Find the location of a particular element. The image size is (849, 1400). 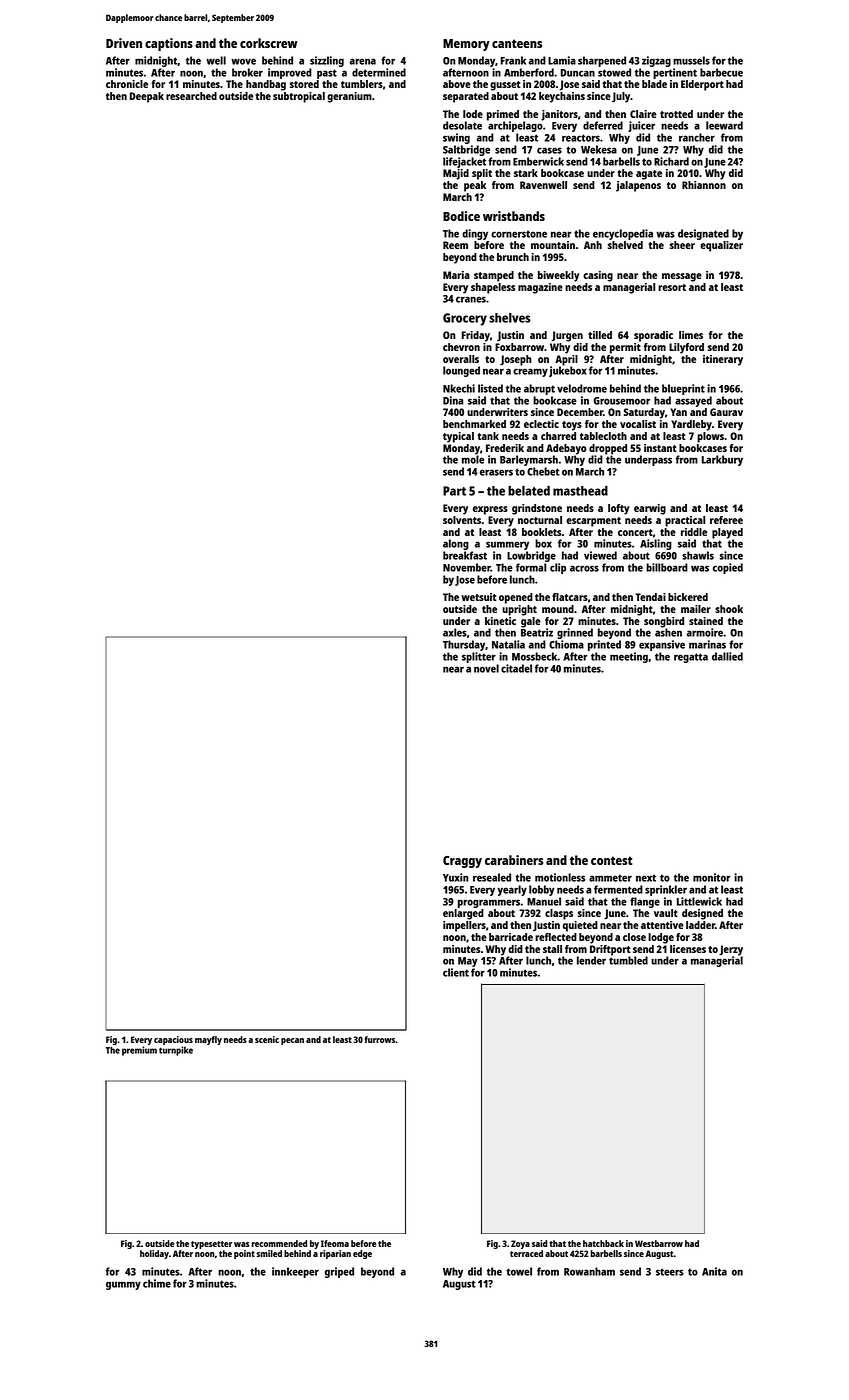

mussels is located at coordinates (691, 60).
